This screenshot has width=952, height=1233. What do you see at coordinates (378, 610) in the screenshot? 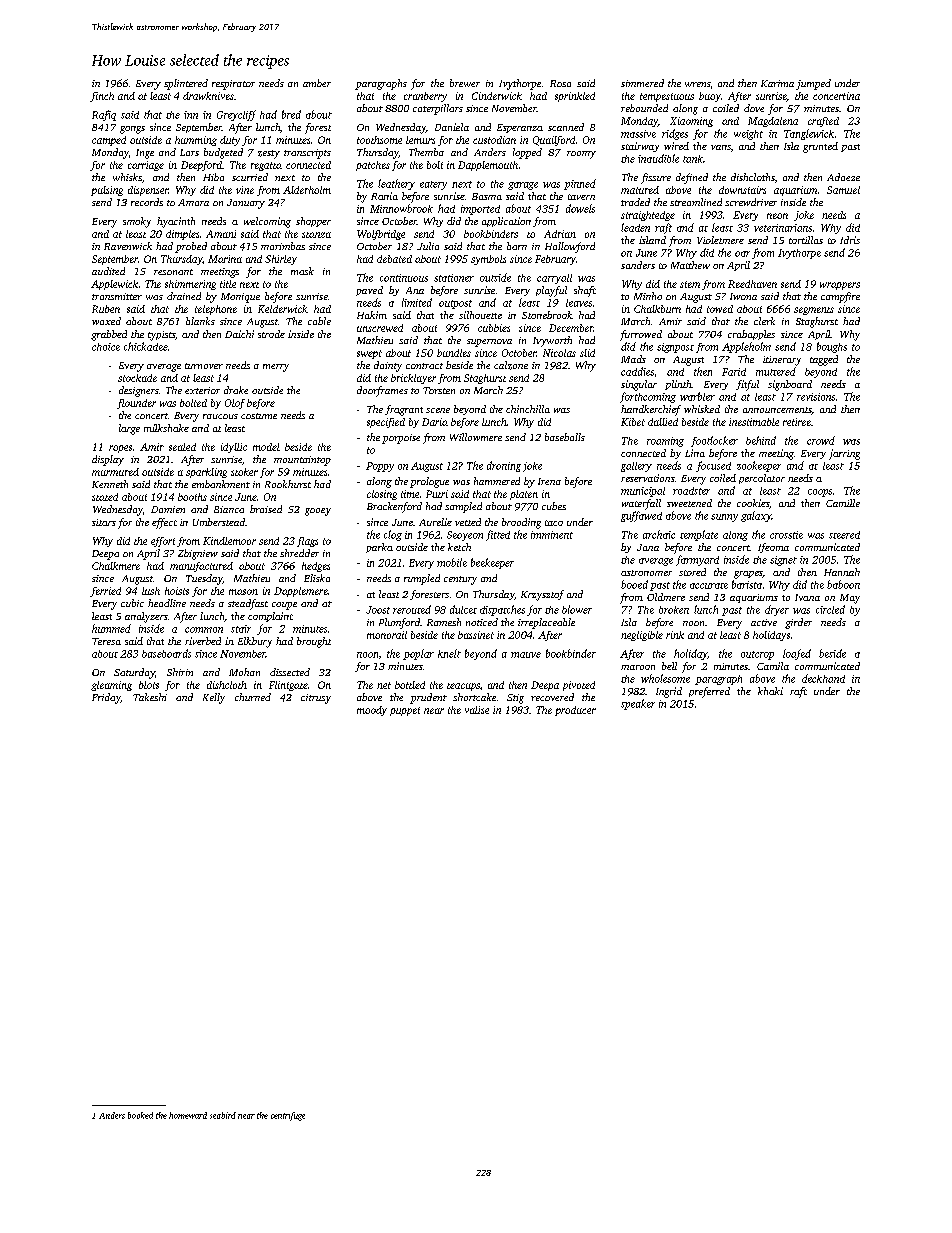
I see `Joost` at bounding box center [378, 610].
